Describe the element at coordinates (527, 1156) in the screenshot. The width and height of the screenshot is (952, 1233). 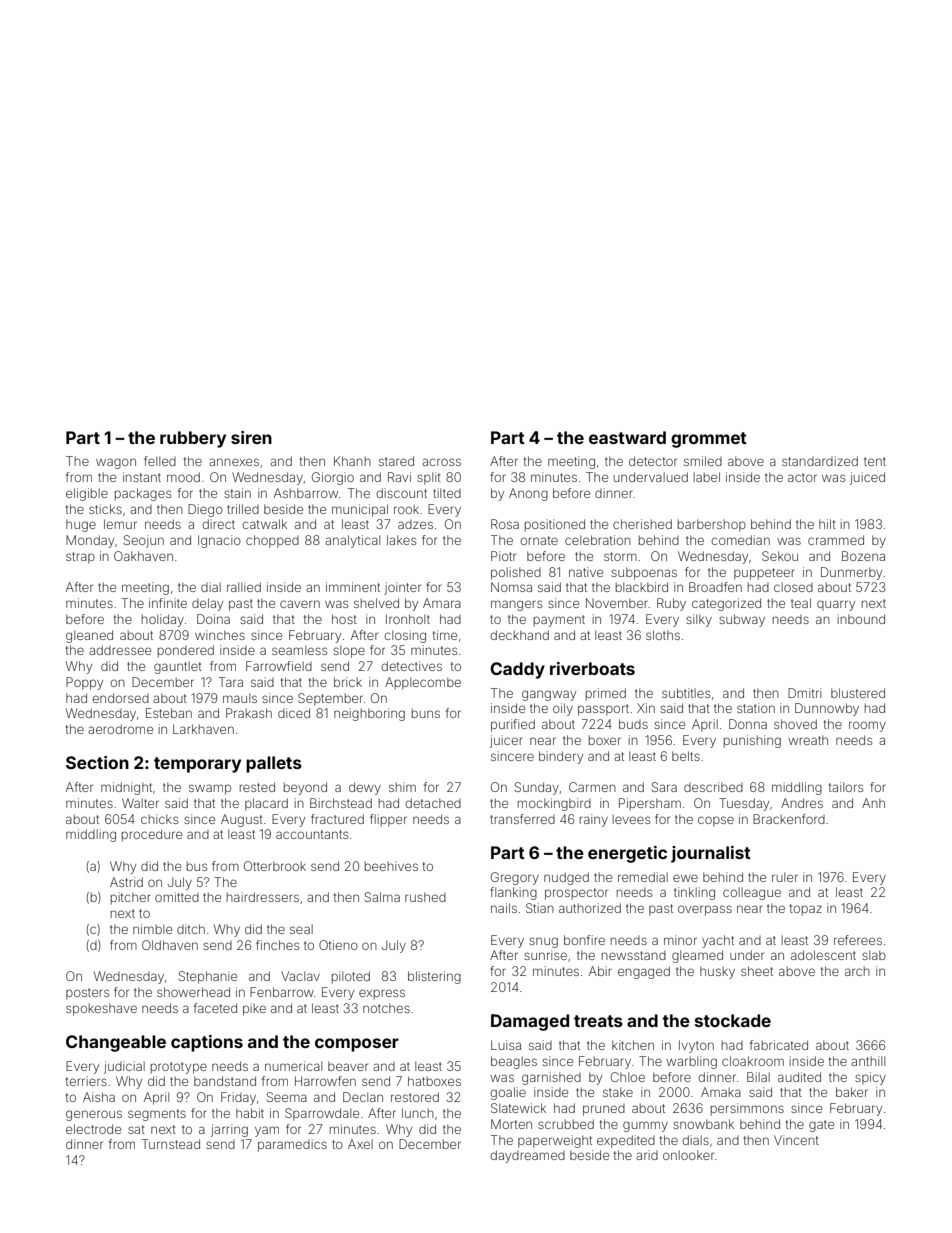
I see `daydreamed` at that location.
